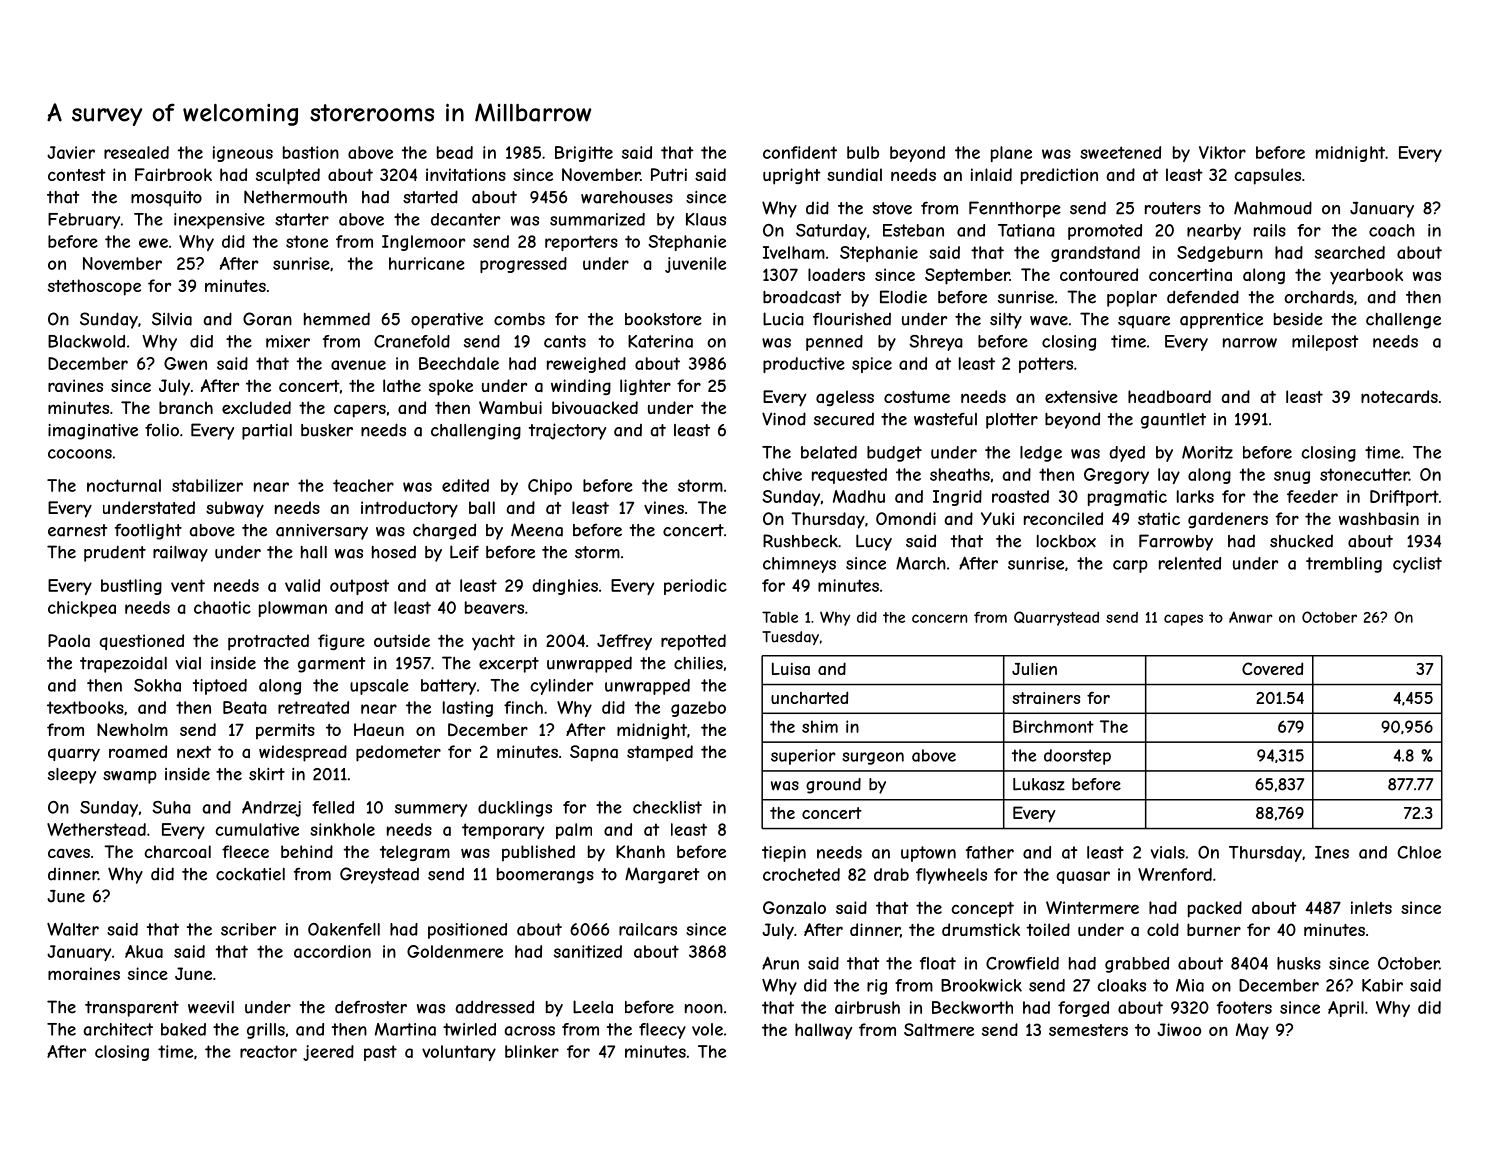  Describe the element at coordinates (268, 1051) in the screenshot. I see `reactor` at that location.
